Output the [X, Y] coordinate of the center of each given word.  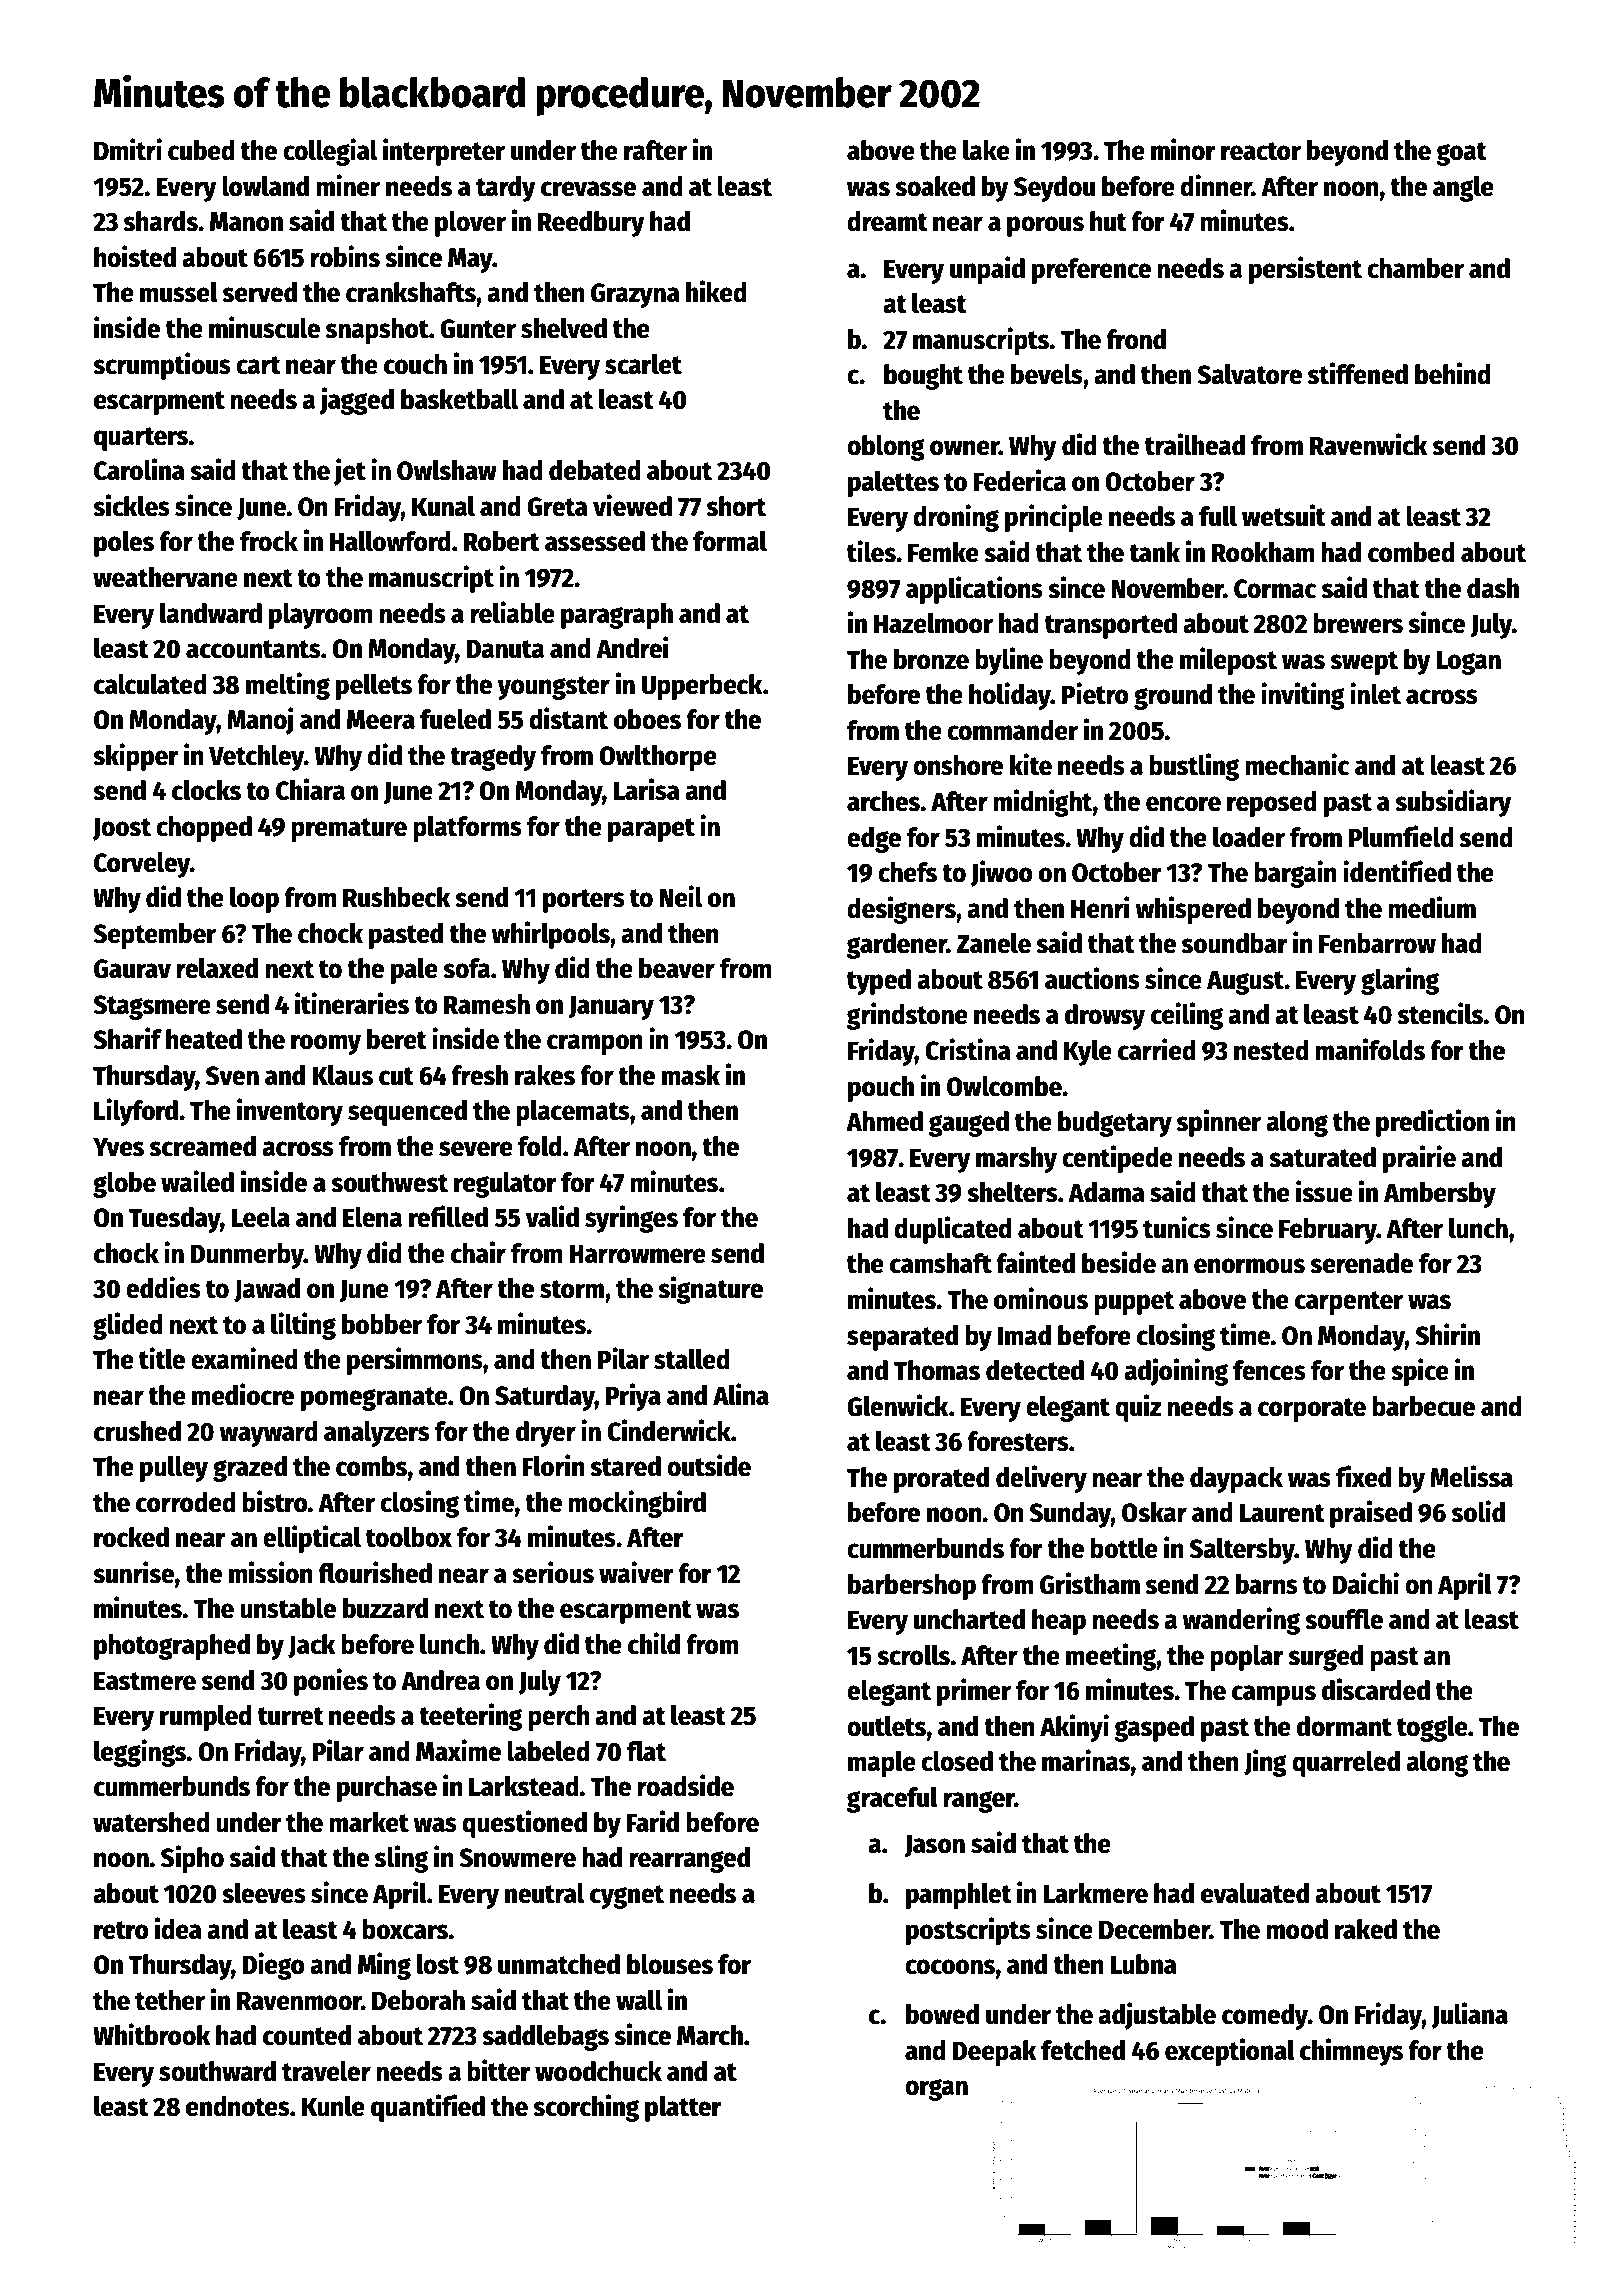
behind [1453, 373]
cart [258, 365]
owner [964, 448]
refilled [448, 1216]
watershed [151, 1822]
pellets [374, 687]
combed [1411, 552]
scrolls [913, 1655]
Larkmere [1096, 1893]
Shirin [1447, 1334]
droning [956, 518]
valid [552, 1216]
